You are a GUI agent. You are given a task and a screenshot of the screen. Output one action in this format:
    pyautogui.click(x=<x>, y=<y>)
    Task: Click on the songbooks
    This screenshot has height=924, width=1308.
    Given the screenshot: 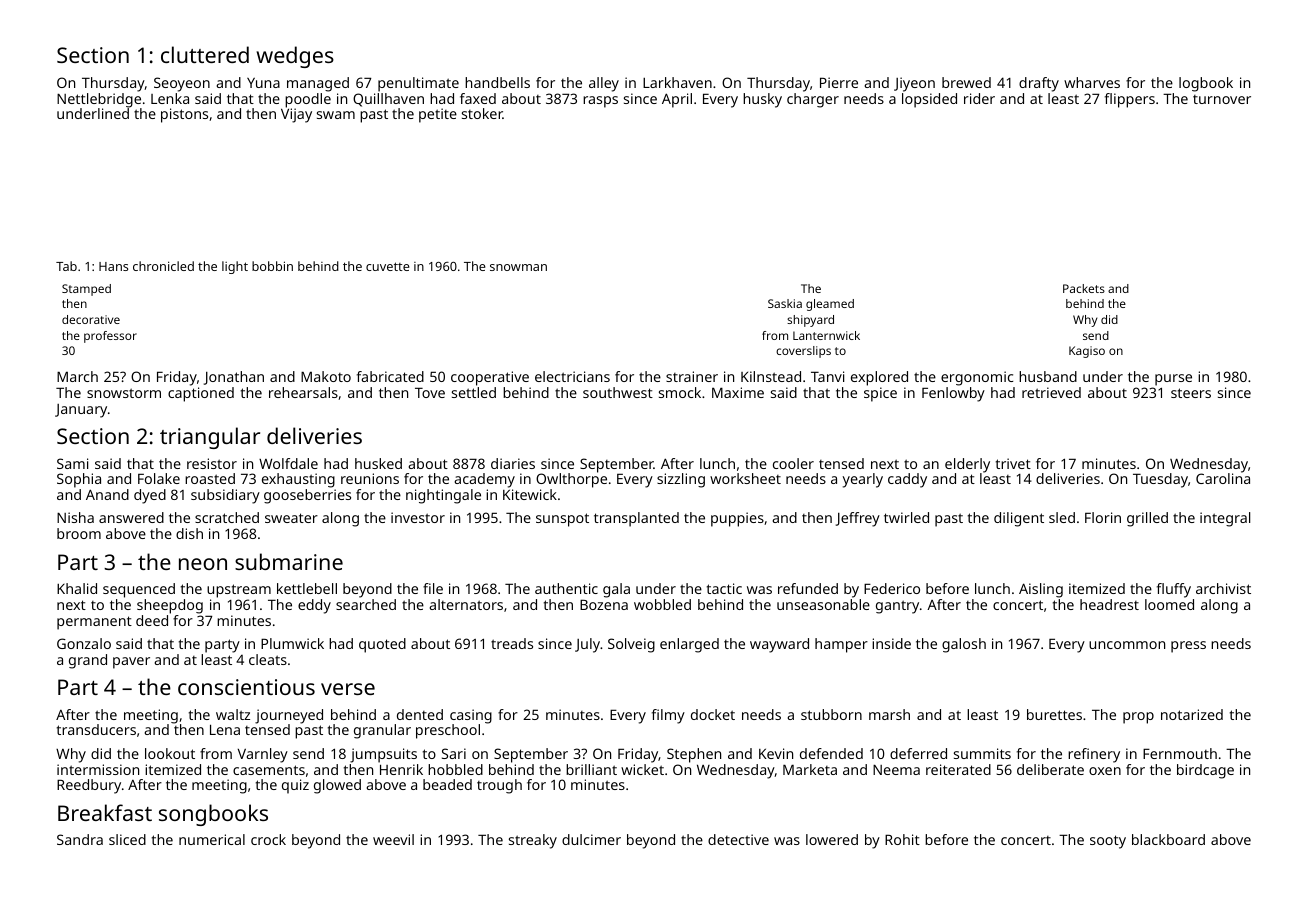 What is the action you would take?
    pyautogui.click(x=213, y=815)
